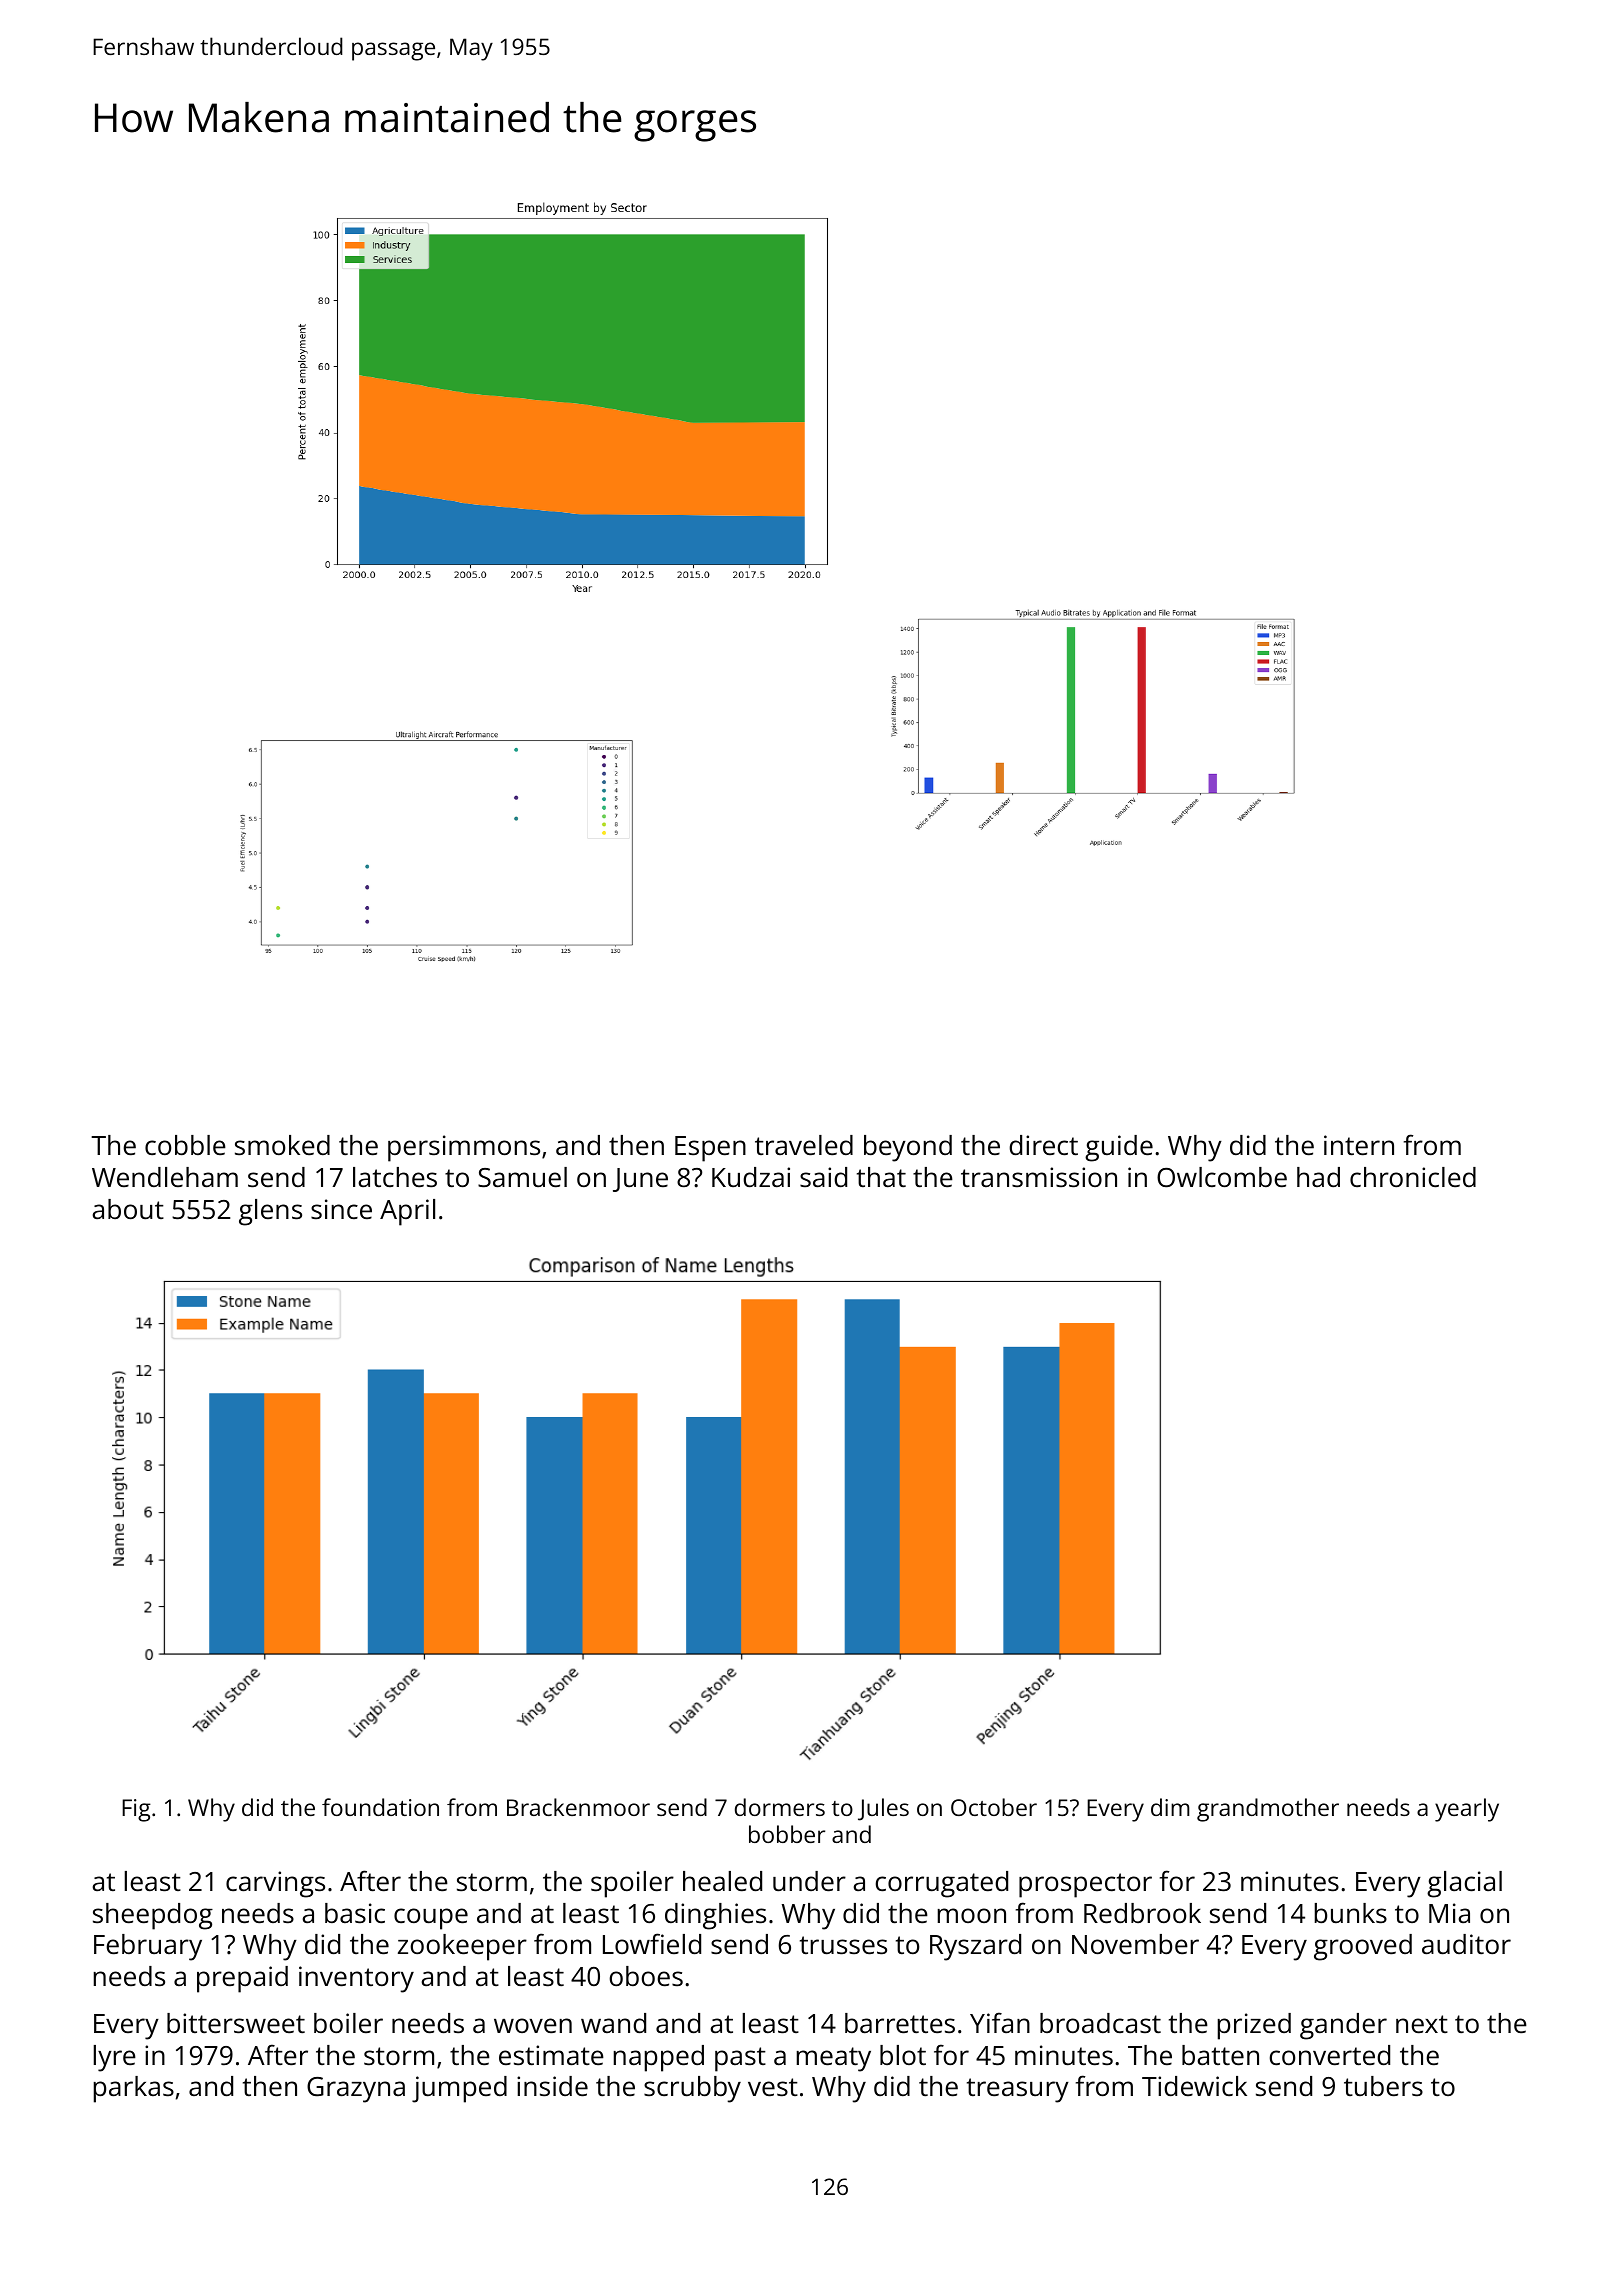 The image size is (1620, 2292). What do you see at coordinates (751, 1177) in the screenshot?
I see `Kudzai` at bounding box center [751, 1177].
